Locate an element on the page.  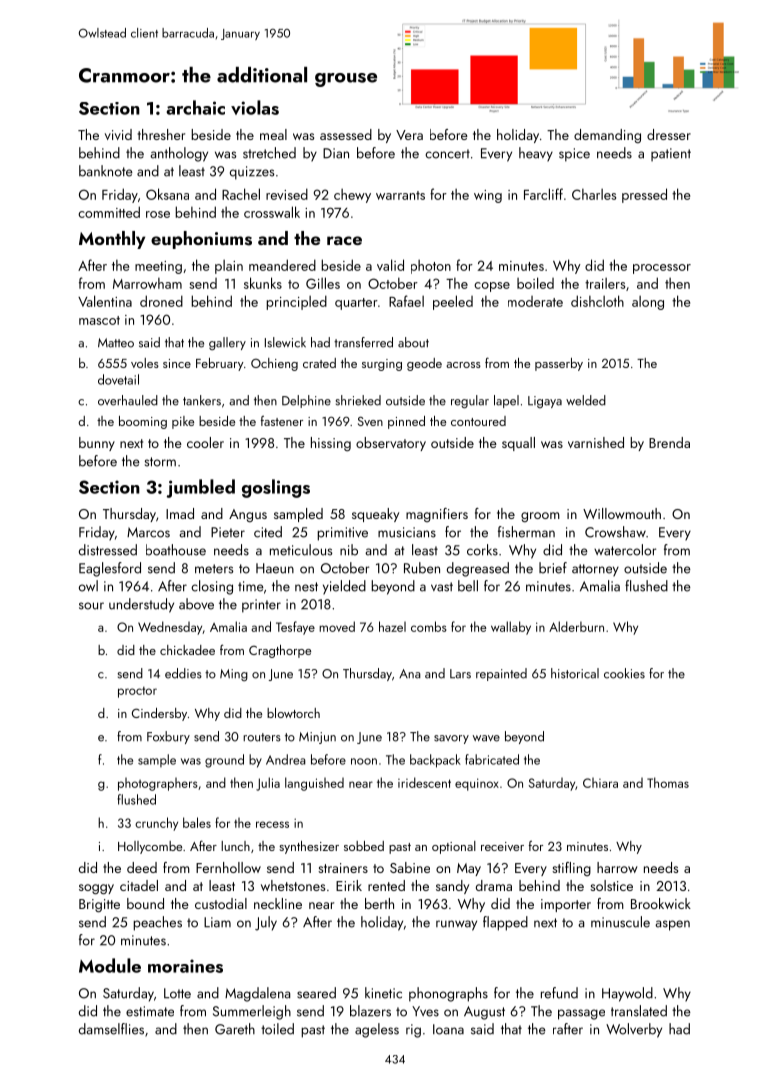
violas is located at coordinates (255, 107).
